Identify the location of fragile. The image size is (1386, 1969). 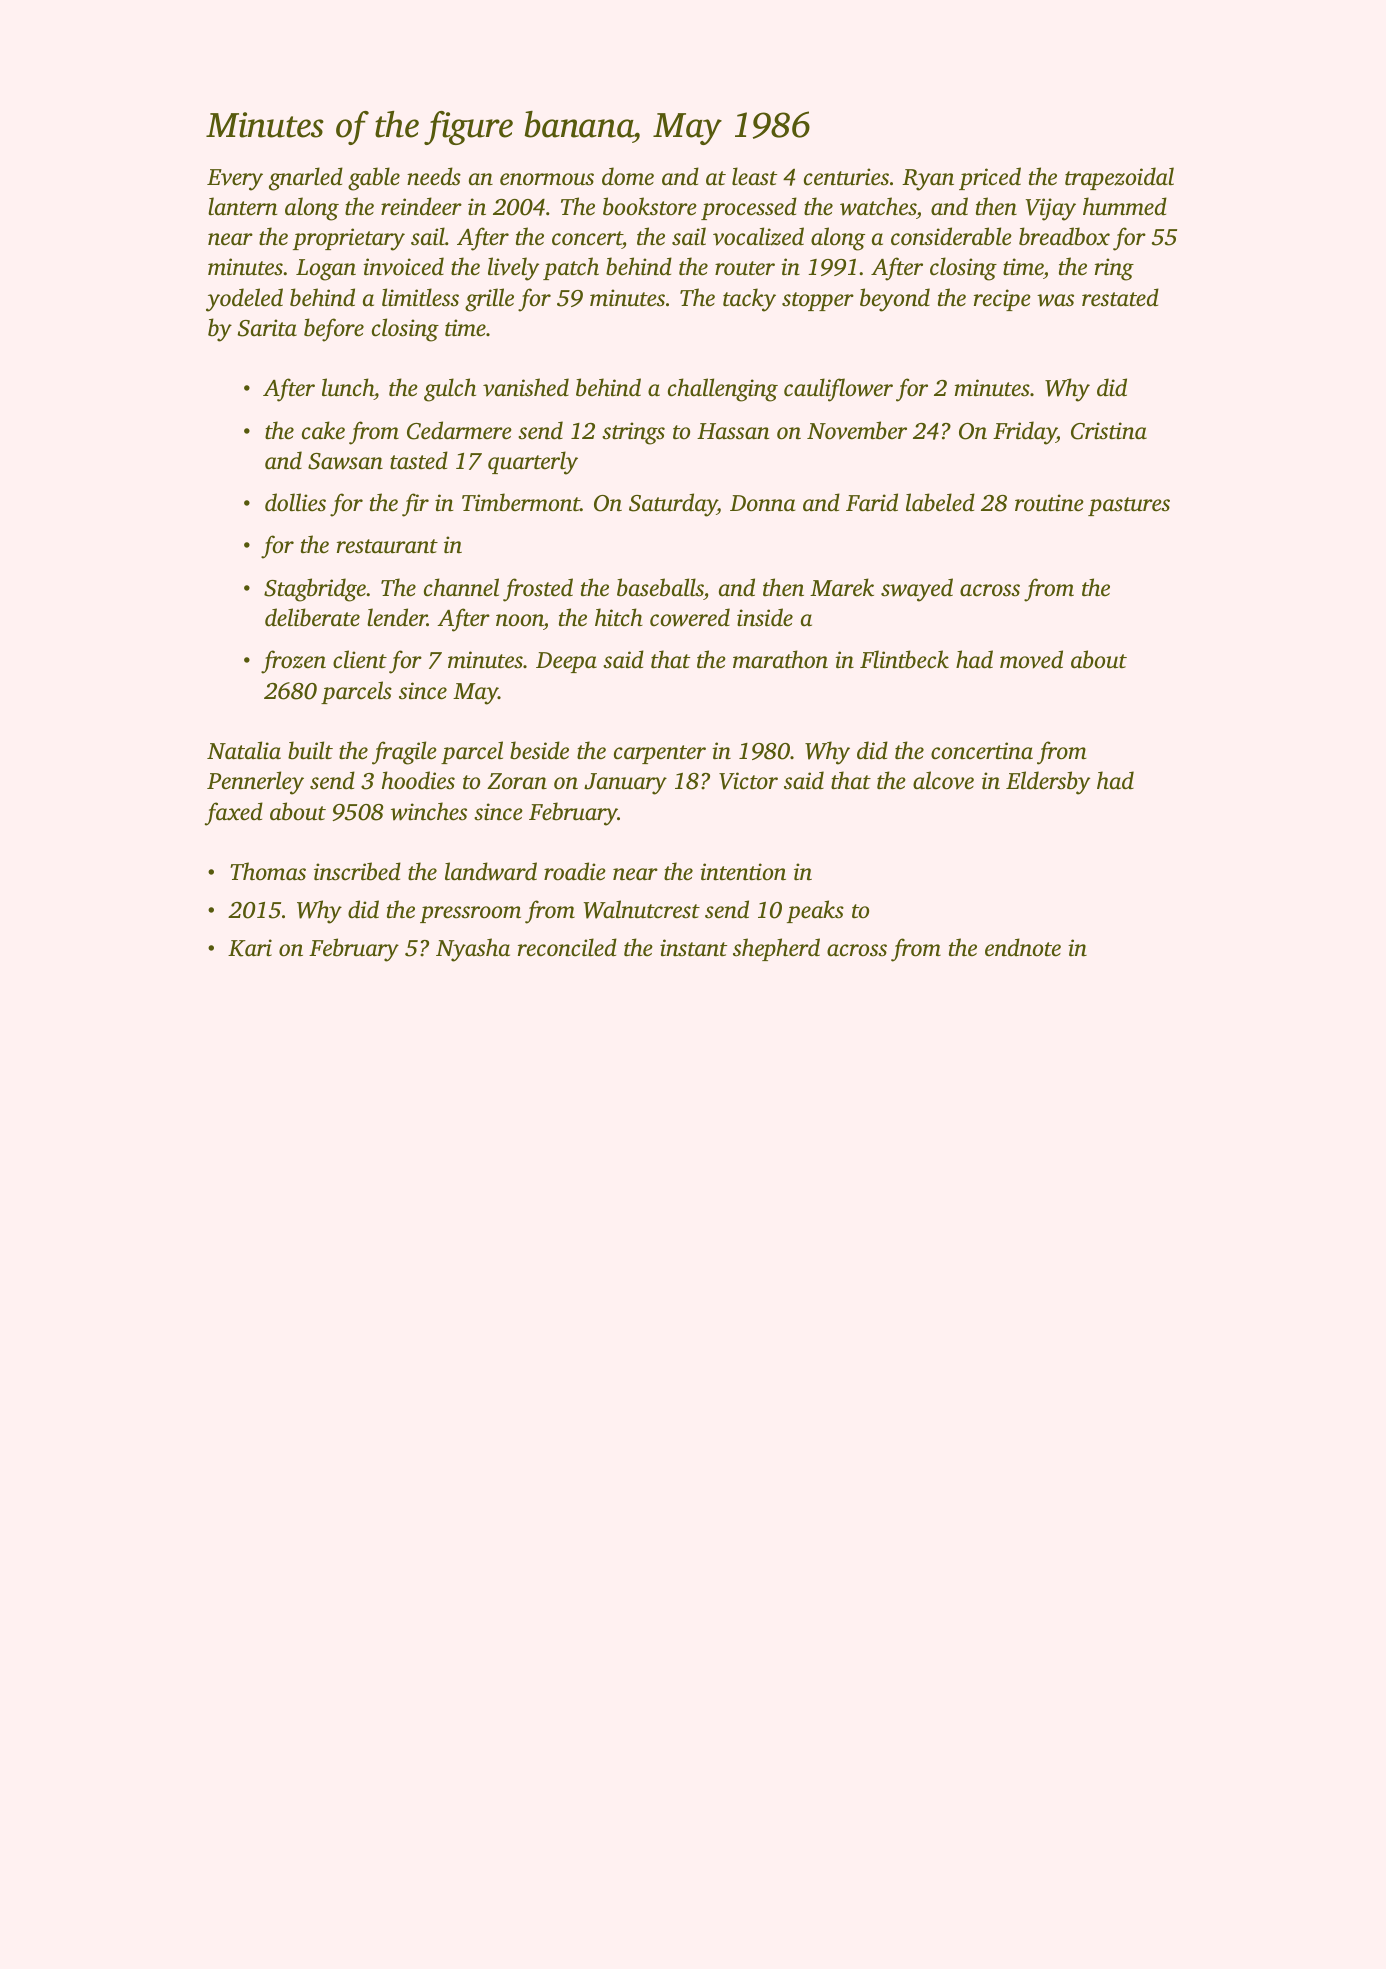
(404, 753).
